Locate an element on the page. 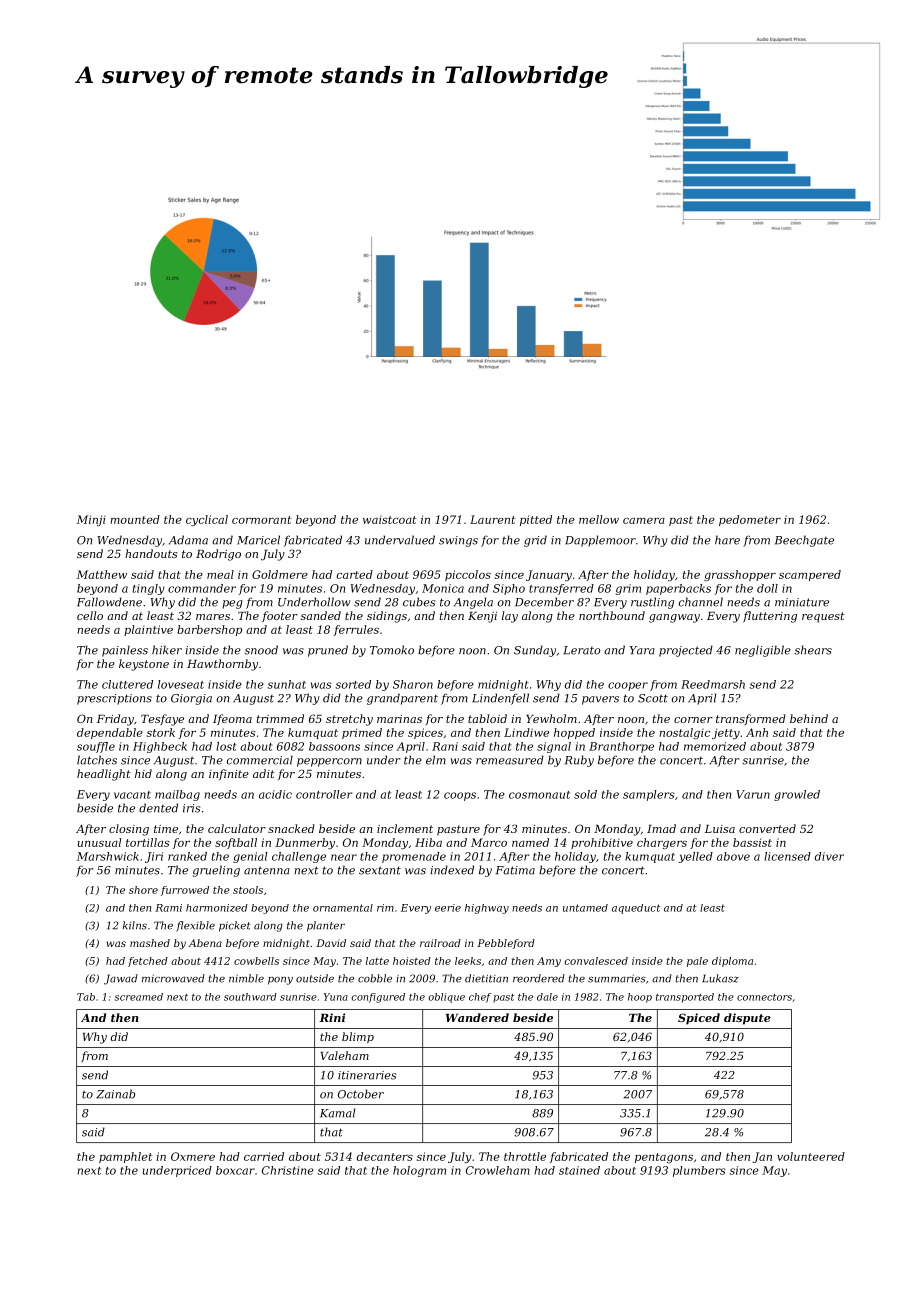  grid is located at coordinates (535, 541).
